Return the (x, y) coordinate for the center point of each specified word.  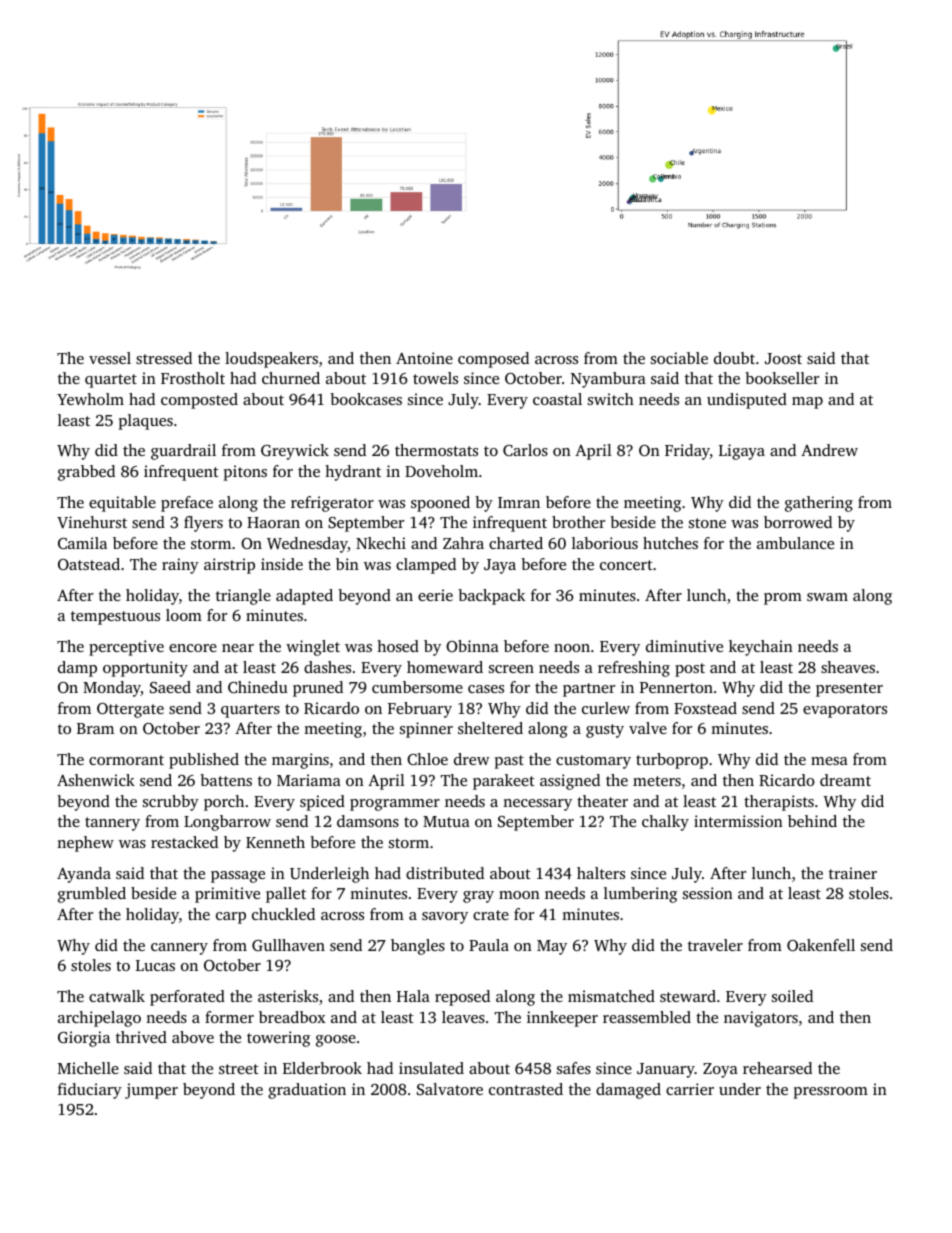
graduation (307, 1091)
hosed (398, 646)
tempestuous (115, 618)
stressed (164, 358)
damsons (368, 821)
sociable (679, 358)
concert (626, 565)
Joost (783, 358)
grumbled (92, 895)
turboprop (672, 761)
